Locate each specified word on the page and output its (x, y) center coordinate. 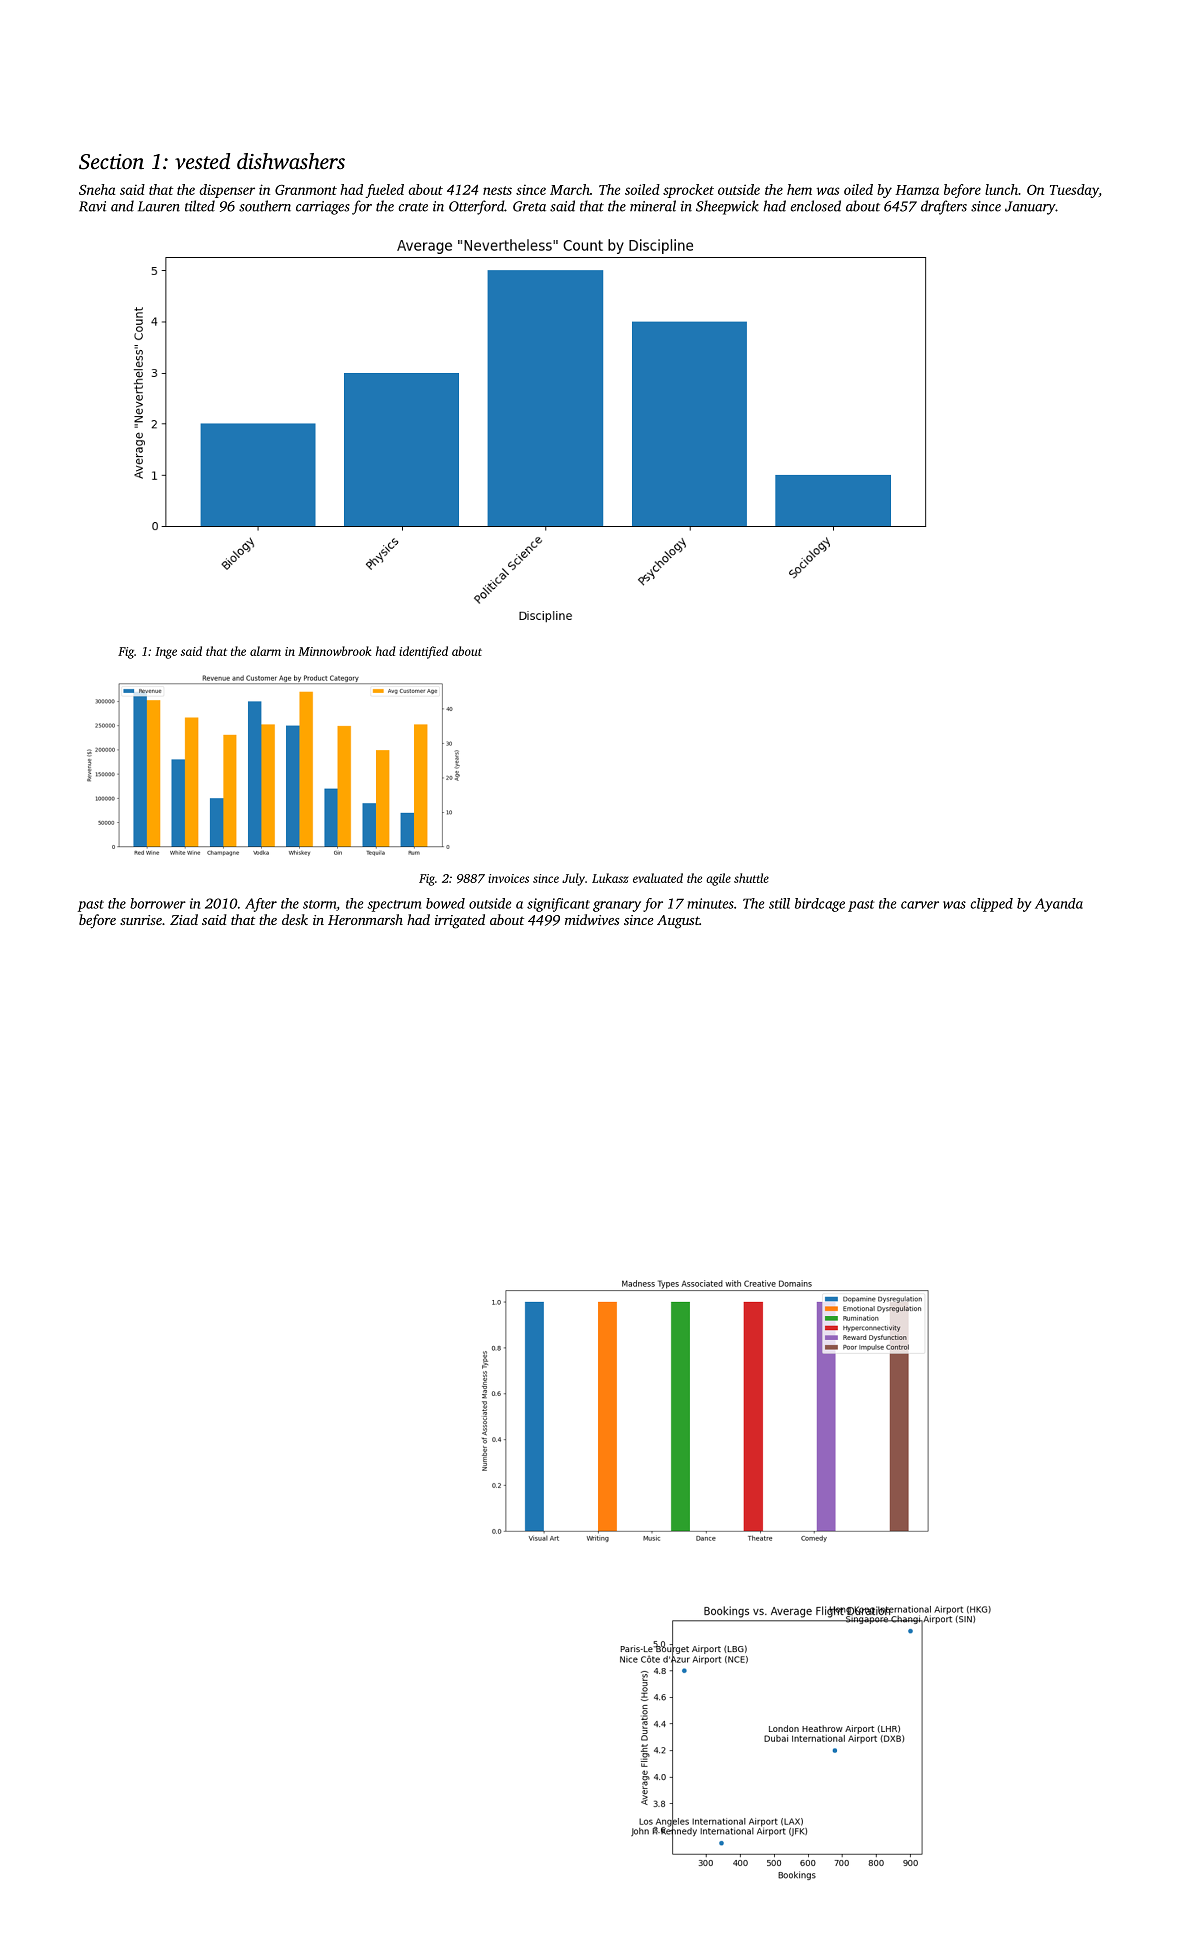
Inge (166, 653)
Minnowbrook (334, 651)
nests (497, 190)
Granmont (306, 190)
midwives (592, 919)
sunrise (141, 920)
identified (423, 652)
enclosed (815, 206)
